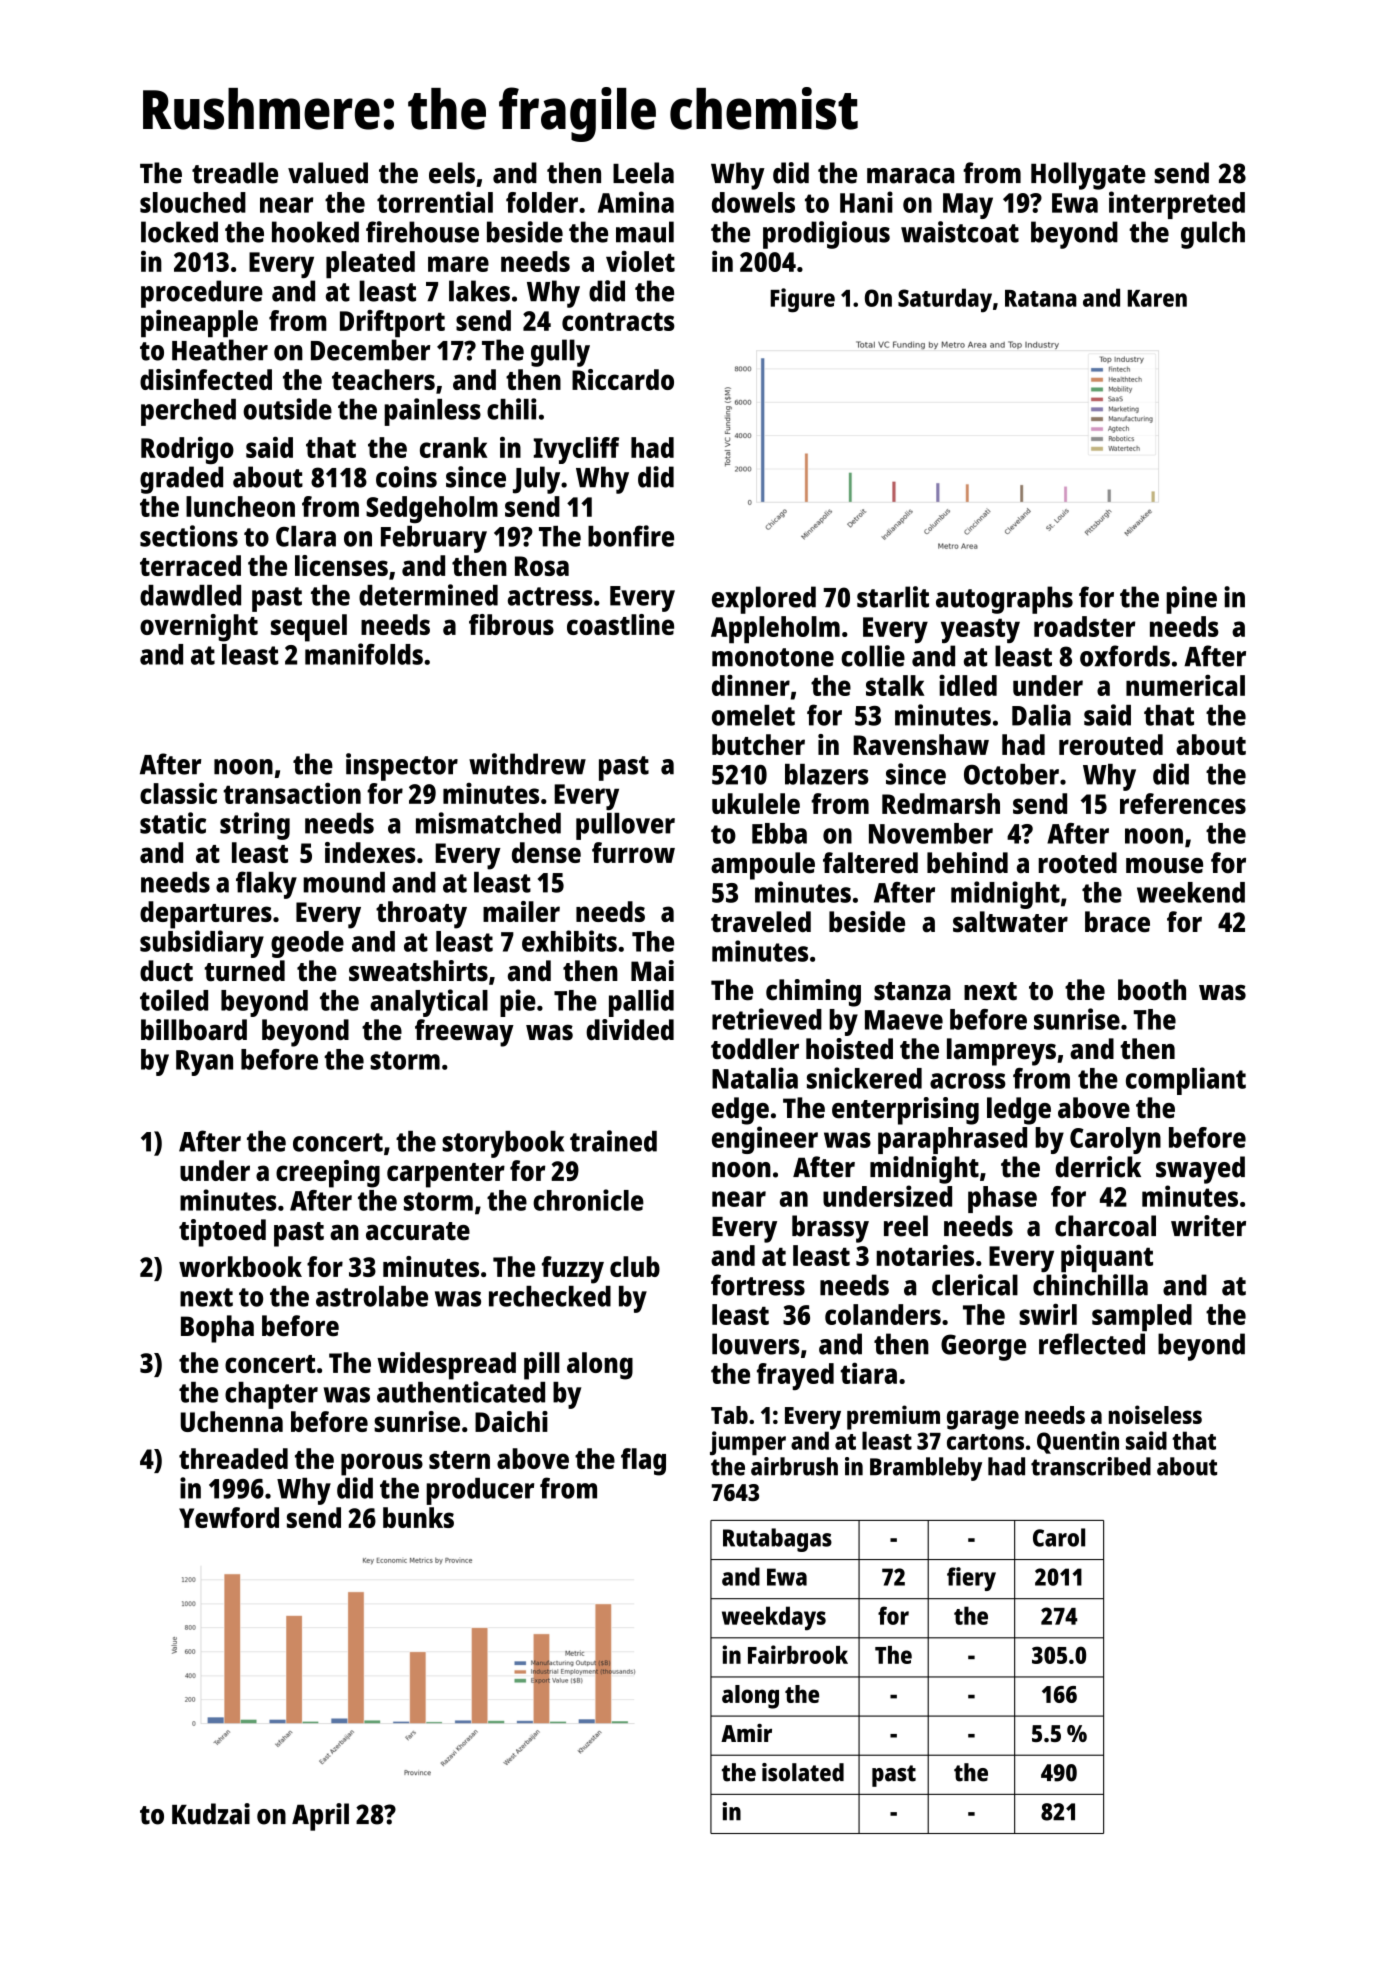 This screenshot has height=1969, width=1386. What do you see at coordinates (1152, 990) in the screenshot?
I see `booth` at bounding box center [1152, 990].
